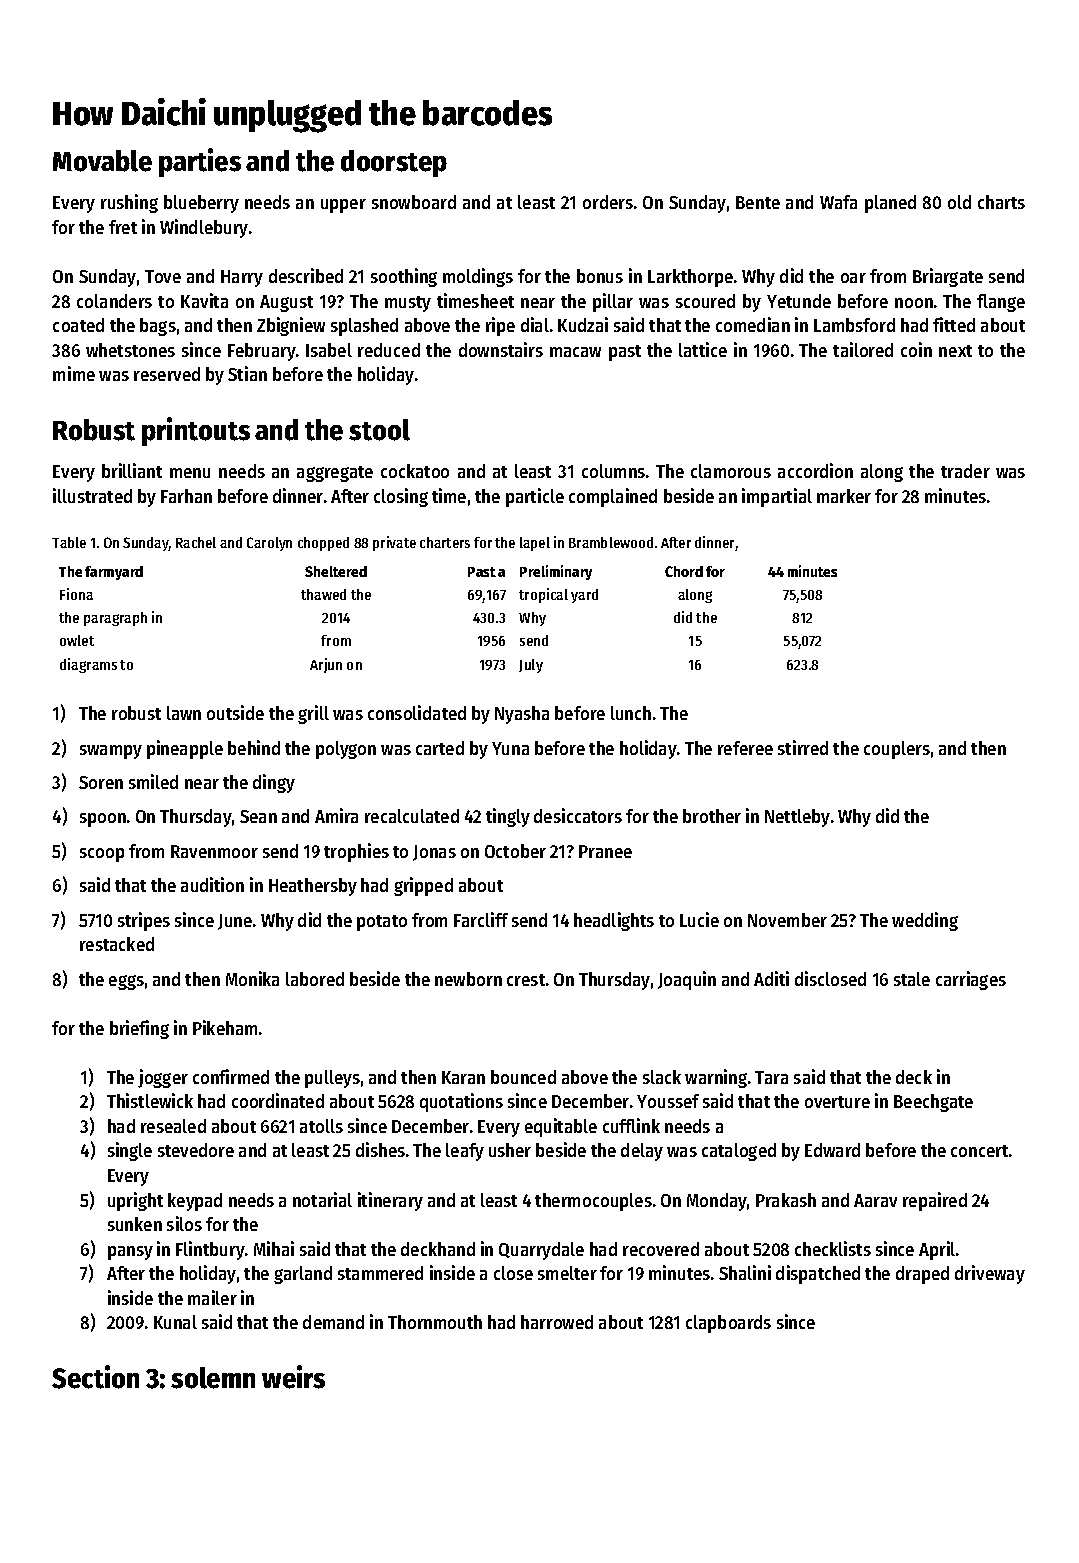 The height and width of the document is (1563, 1079). What do you see at coordinates (111, 752) in the document?
I see `swampy` at bounding box center [111, 752].
